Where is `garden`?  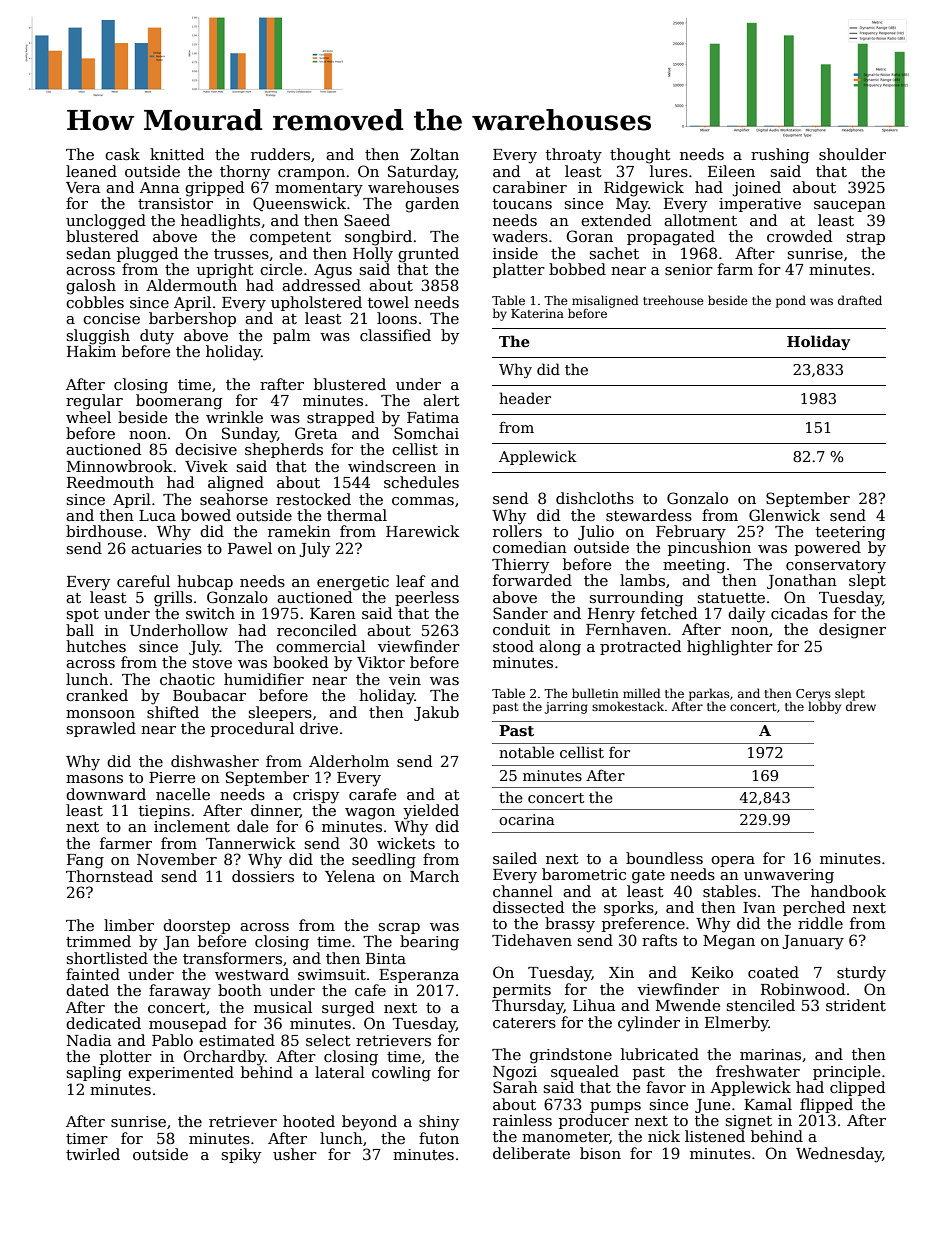 garden is located at coordinates (432, 205).
